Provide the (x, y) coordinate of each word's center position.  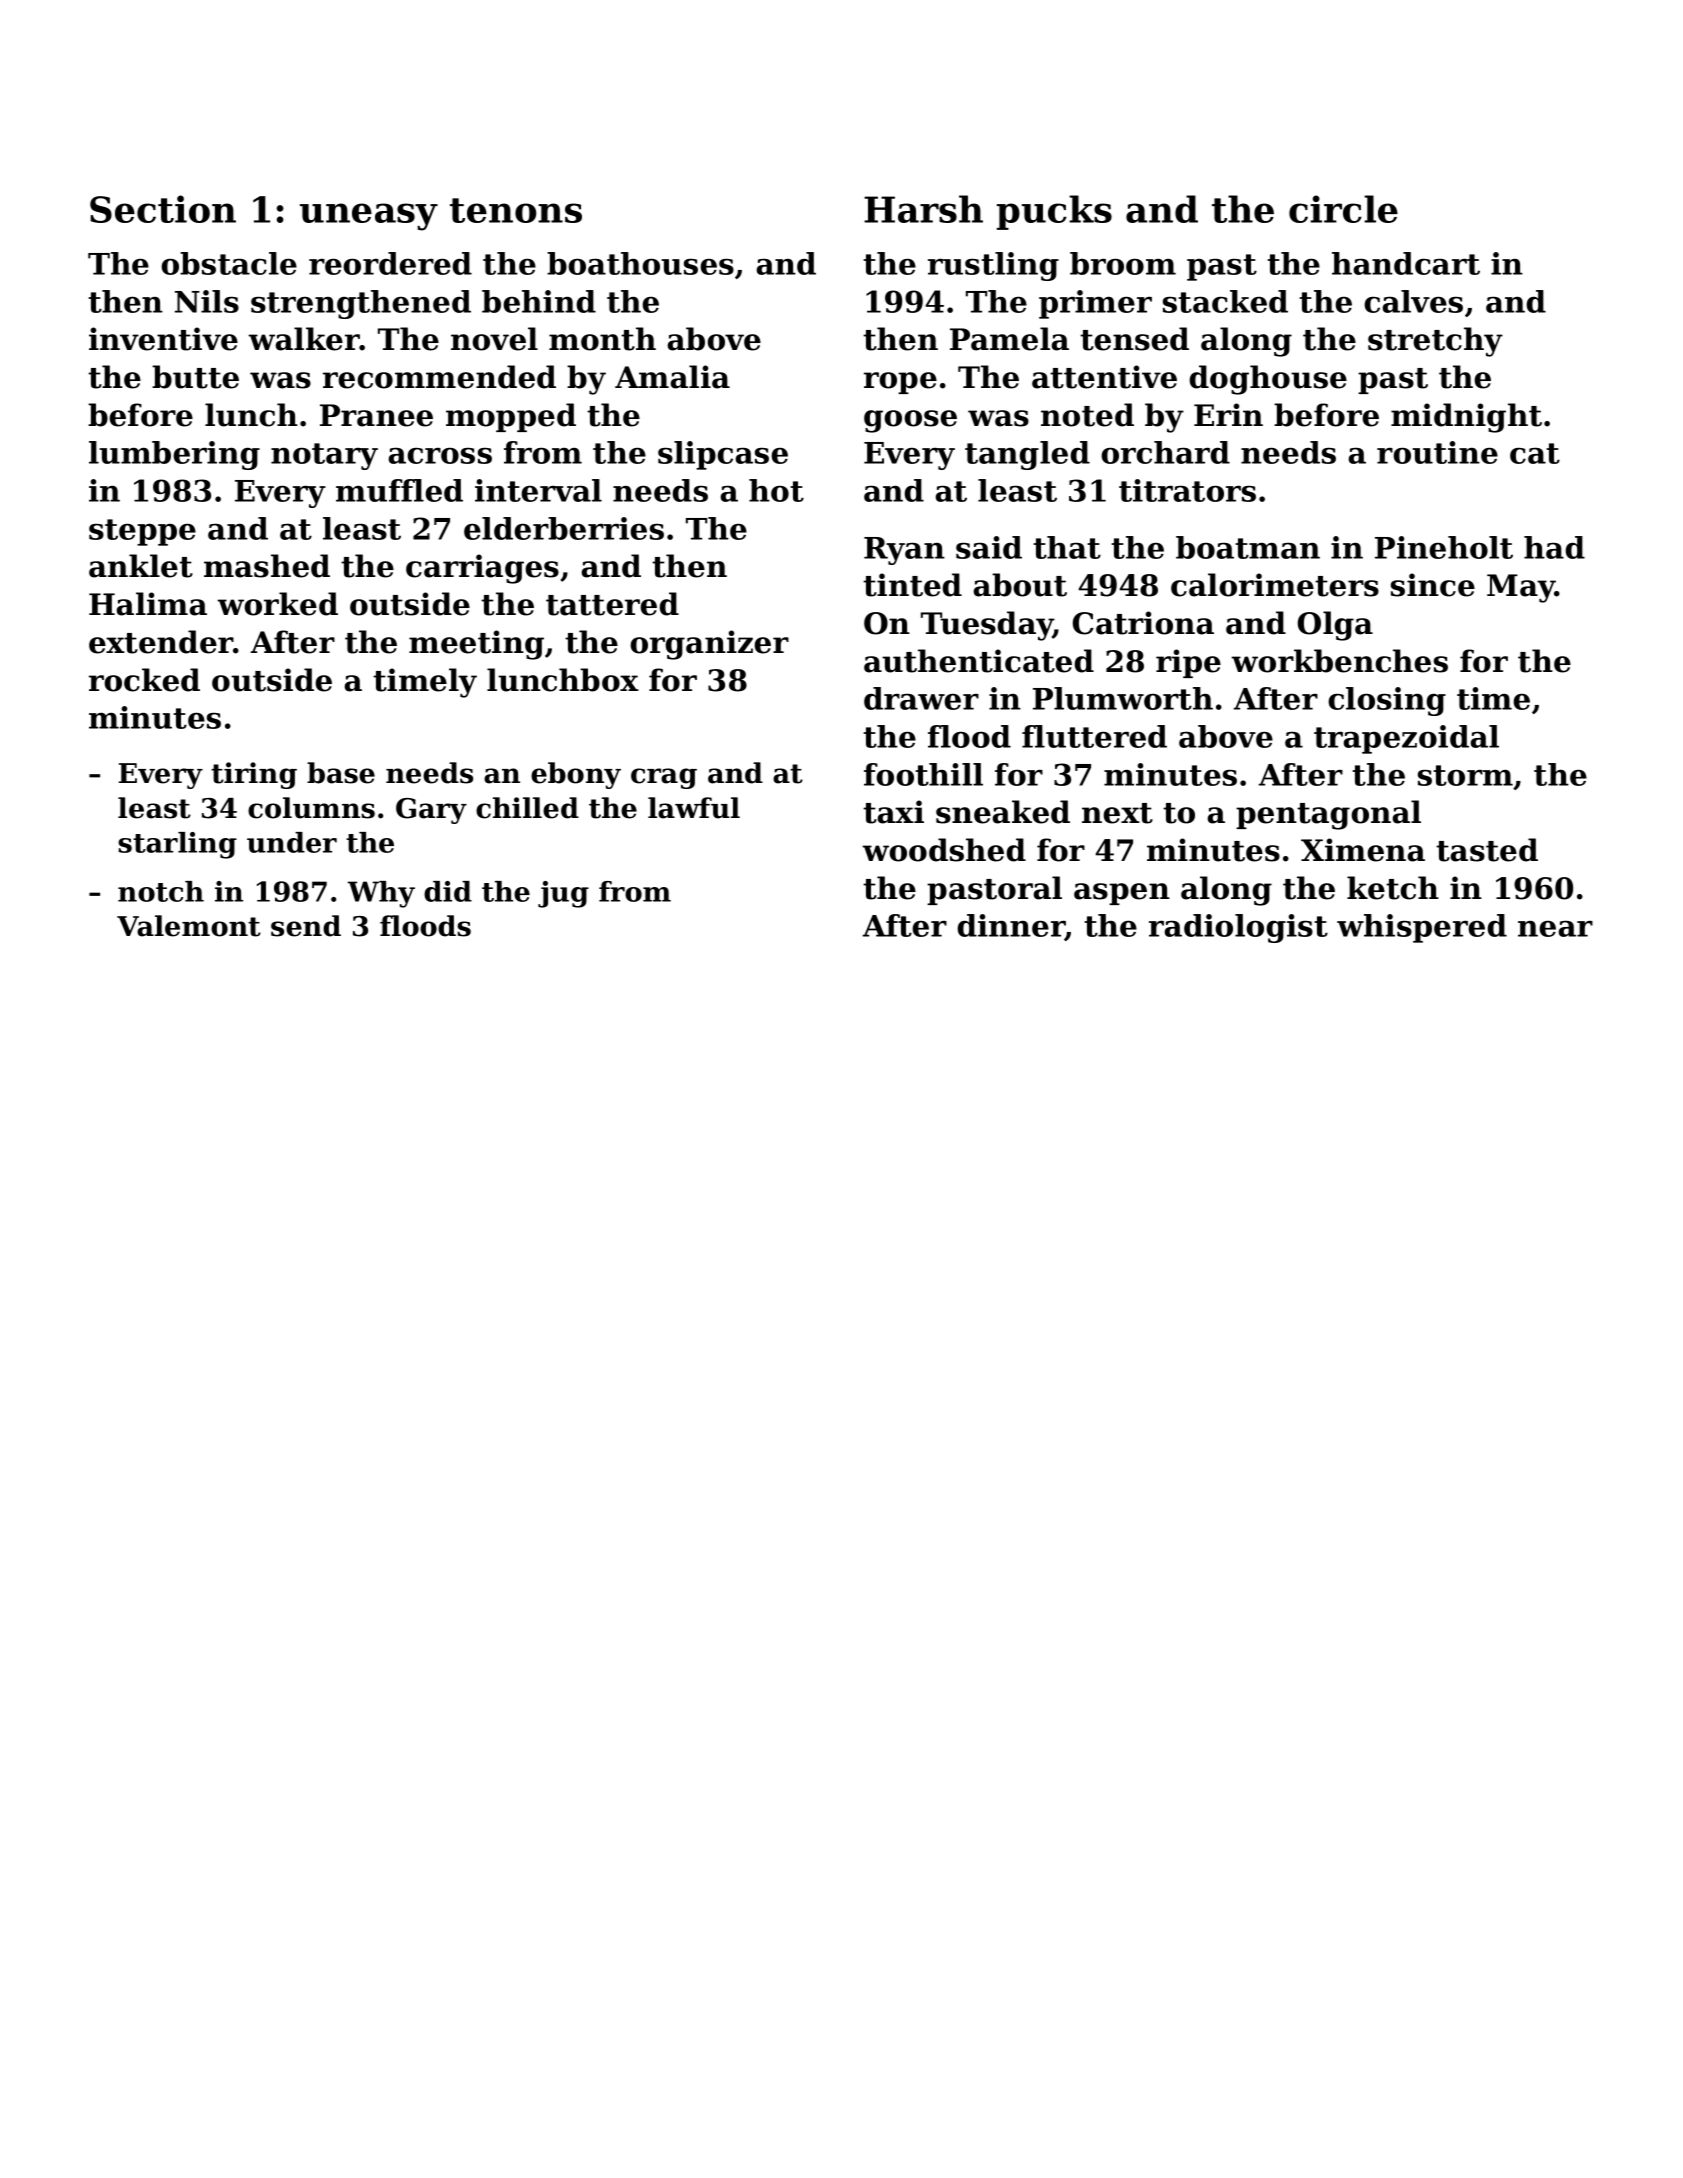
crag (664, 778)
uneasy (369, 217)
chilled (527, 808)
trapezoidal (1406, 739)
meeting (476, 645)
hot (776, 490)
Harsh (923, 209)
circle (1343, 209)
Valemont (189, 926)
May (1521, 588)
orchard (1165, 452)
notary (324, 456)
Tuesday (987, 626)
